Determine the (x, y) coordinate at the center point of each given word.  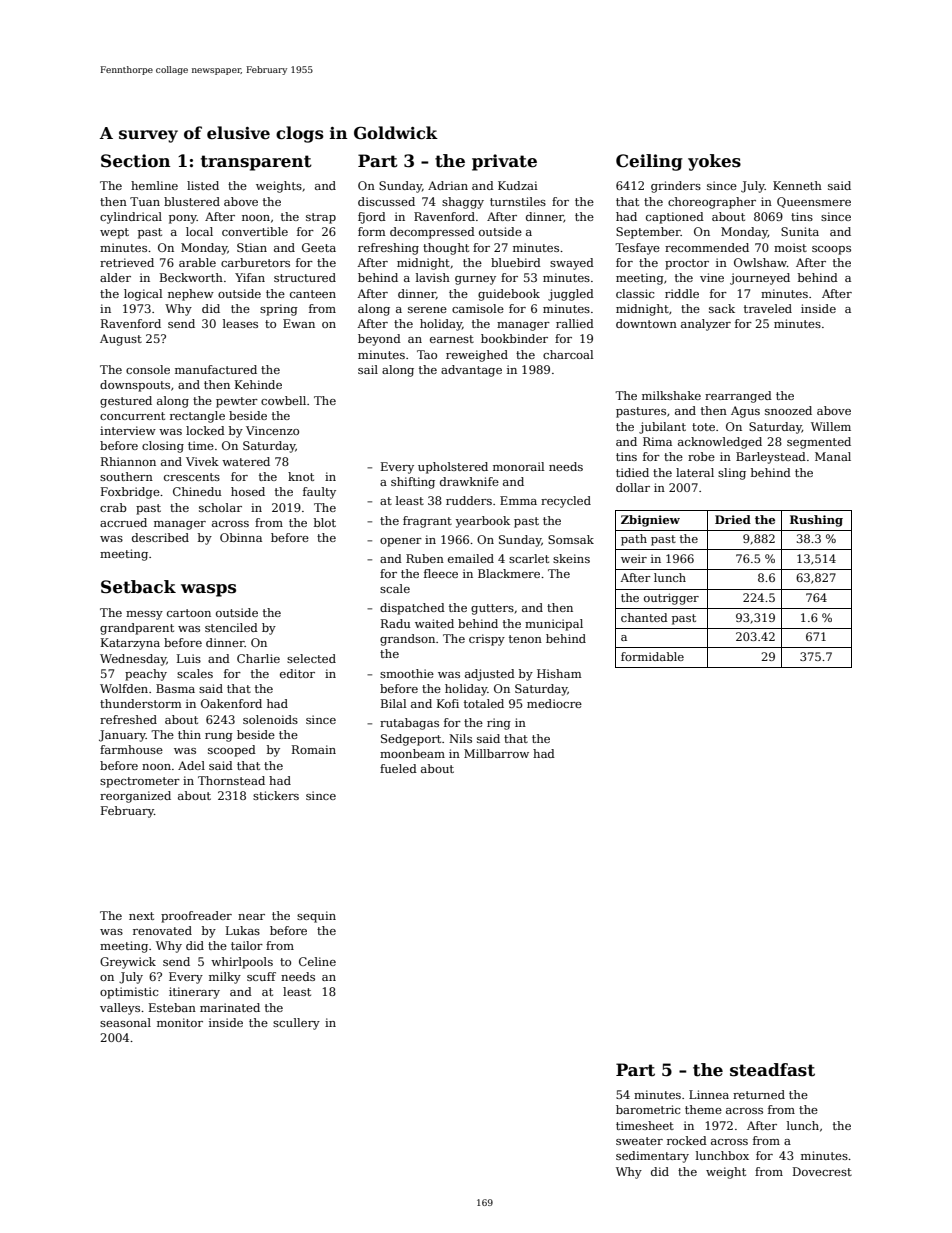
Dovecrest (822, 1171)
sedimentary (652, 1157)
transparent (256, 163)
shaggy (463, 203)
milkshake (671, 395)
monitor (180, 1022)
